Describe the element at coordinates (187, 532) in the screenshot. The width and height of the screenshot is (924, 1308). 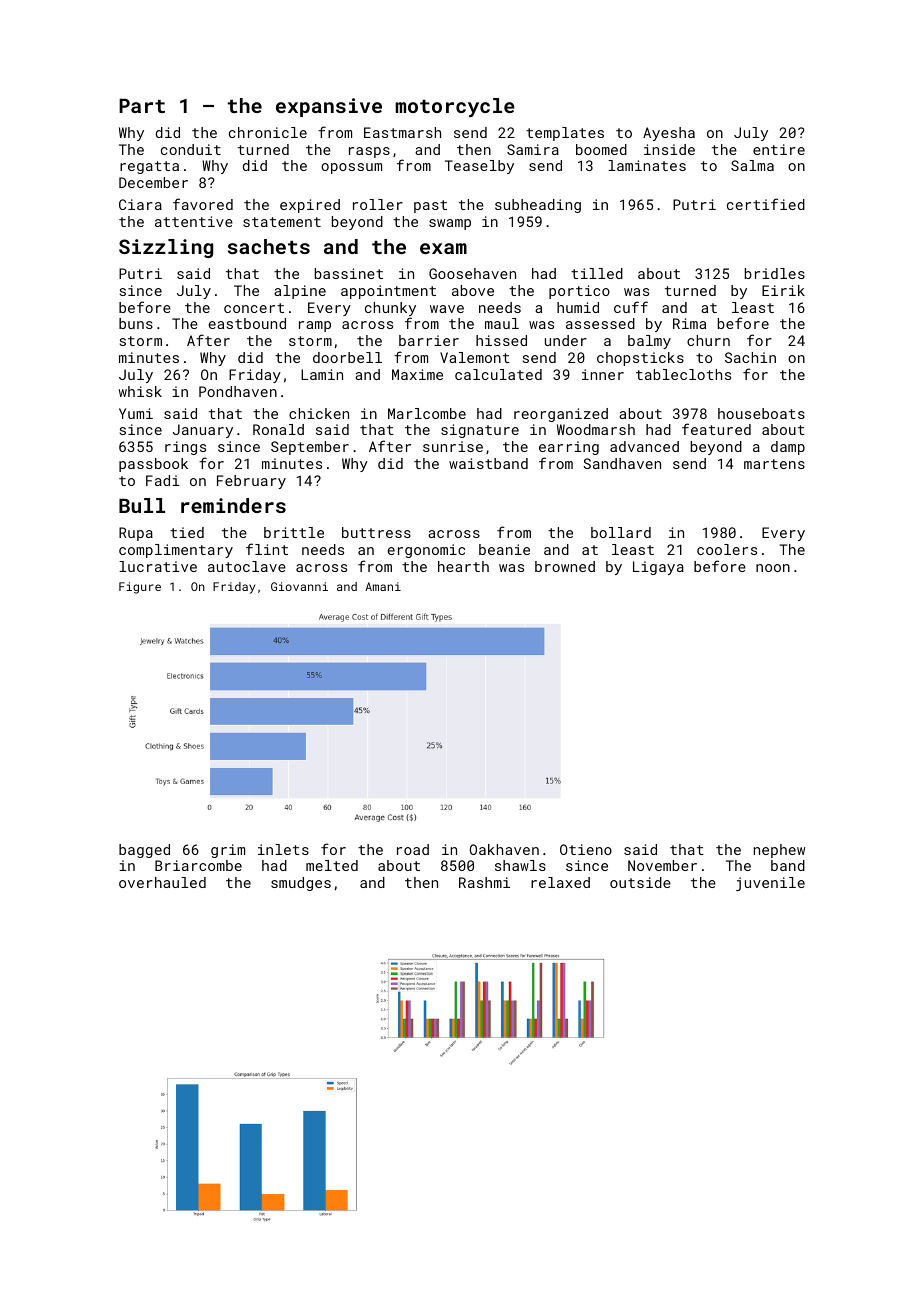
I see `tied` at that location.
